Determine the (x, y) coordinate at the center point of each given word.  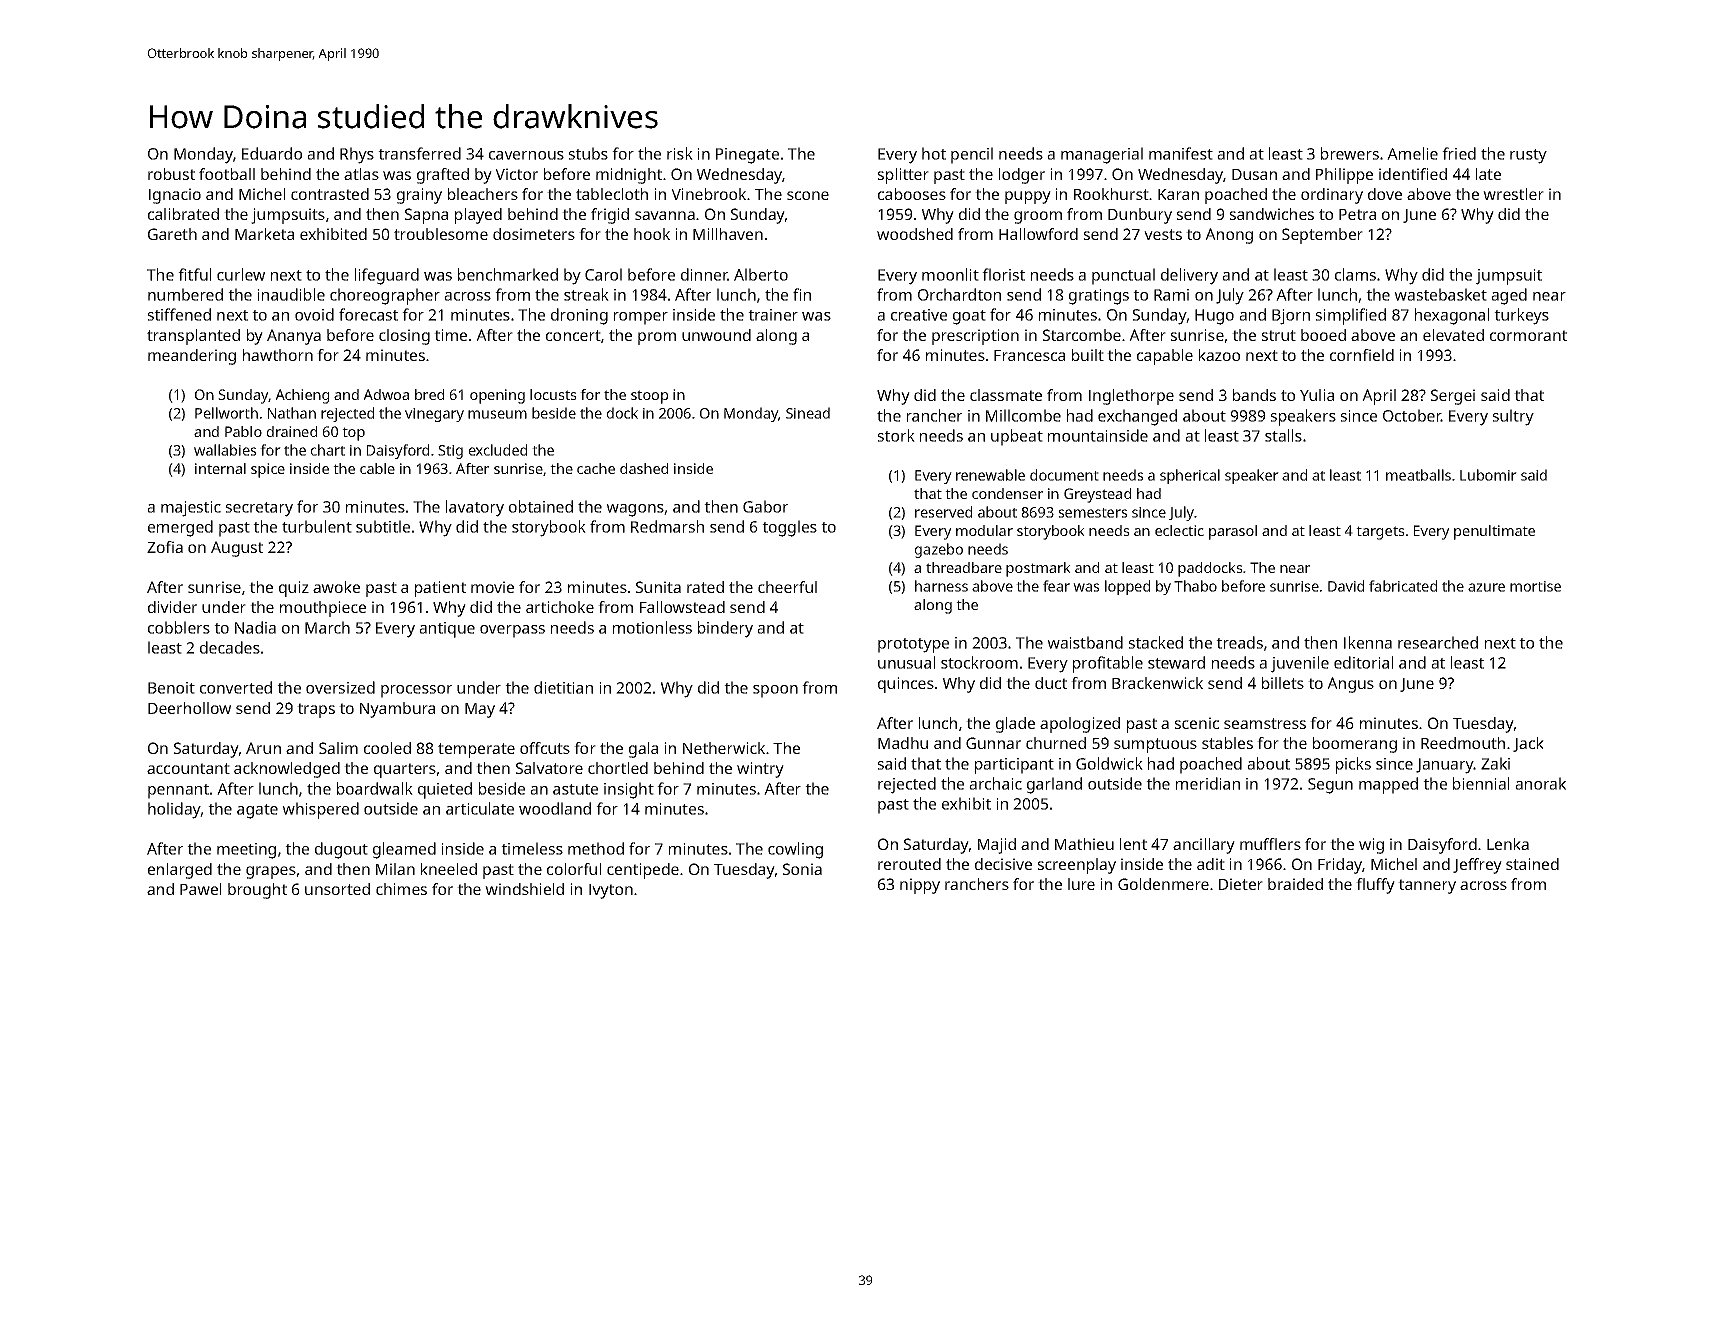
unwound (716, 335)
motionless (652, 627)
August (237, 549)
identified (1413, 174)
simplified (1351, 316)
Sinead (808, 413)
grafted (443, 176)
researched (1438, 642)
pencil (972, 155)
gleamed (404, 850)
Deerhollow (189, 708)
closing (404, 337)
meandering (192, 357)
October (1412, 415)
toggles (789, 528)
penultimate (1494, 532)
